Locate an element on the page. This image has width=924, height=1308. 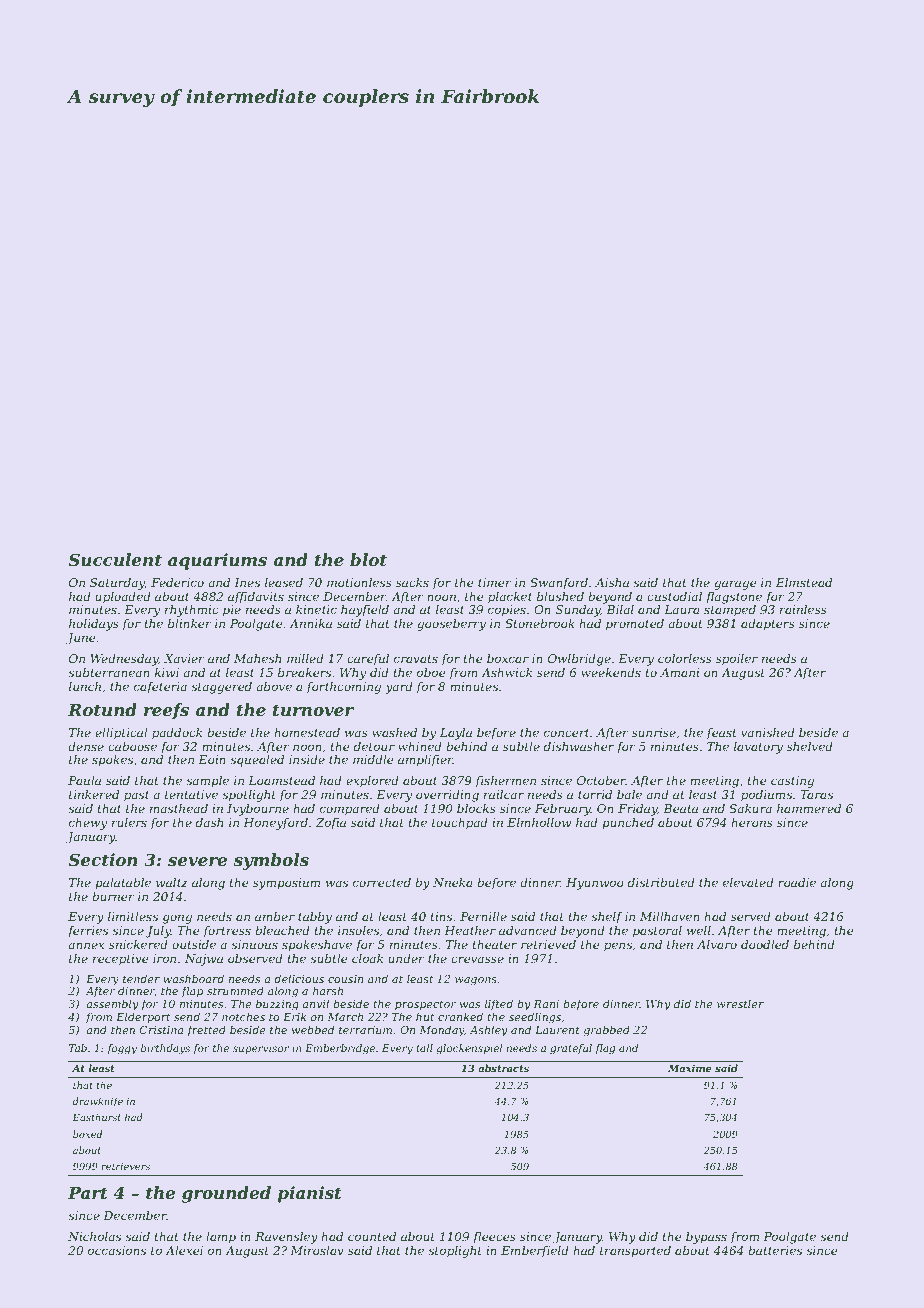
spoiler is located at coordinates (737, 660).
